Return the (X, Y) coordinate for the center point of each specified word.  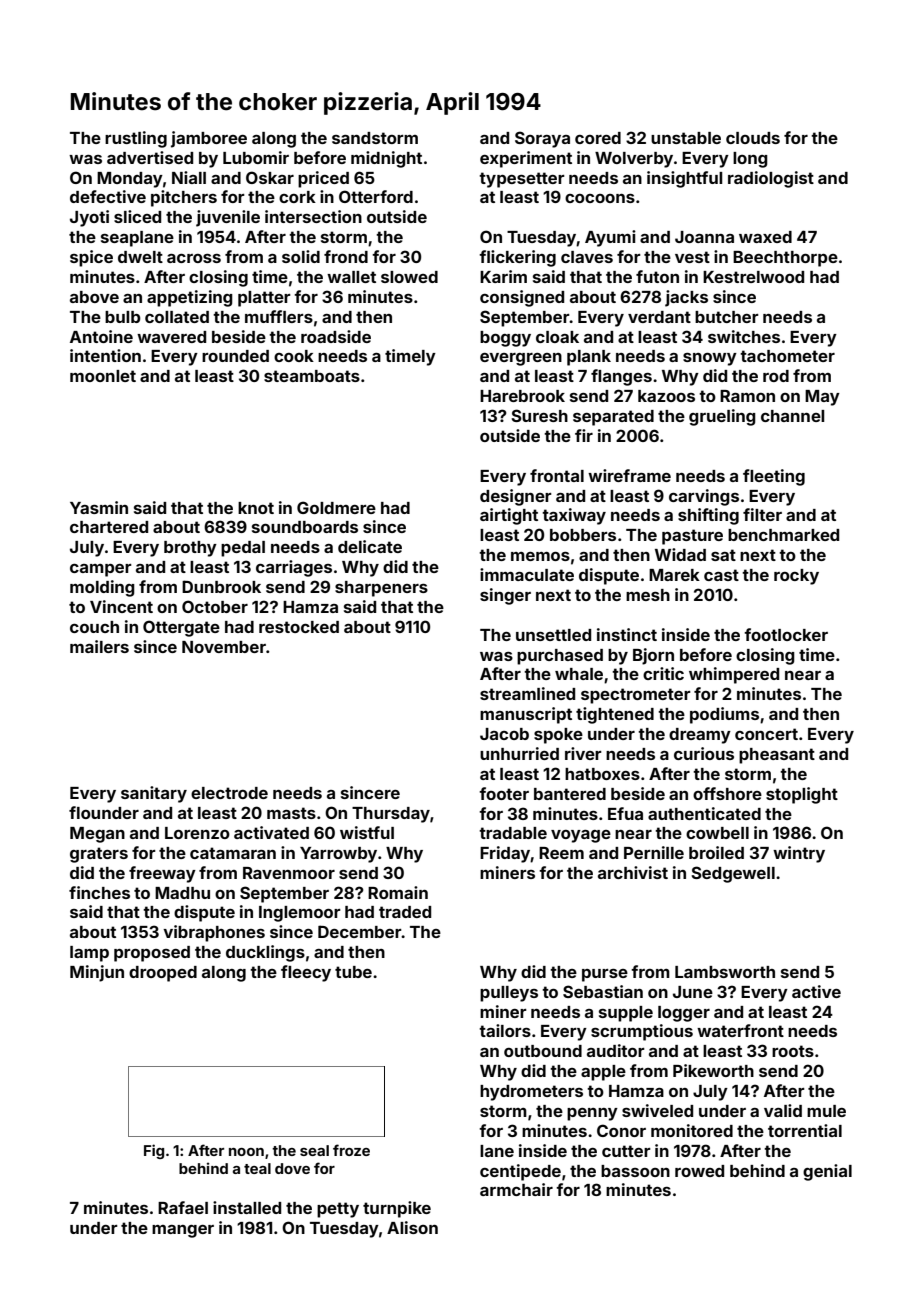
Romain (398, 892)
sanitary (154, 794)
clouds (753, 138)
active (816, 991)
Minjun (97, 973)
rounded (235, 356)
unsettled (553, 635)
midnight (386, 159)
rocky (796, 577)
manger (183, 1231)
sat (723, 555)
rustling (136, 139)
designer (516, 497)
